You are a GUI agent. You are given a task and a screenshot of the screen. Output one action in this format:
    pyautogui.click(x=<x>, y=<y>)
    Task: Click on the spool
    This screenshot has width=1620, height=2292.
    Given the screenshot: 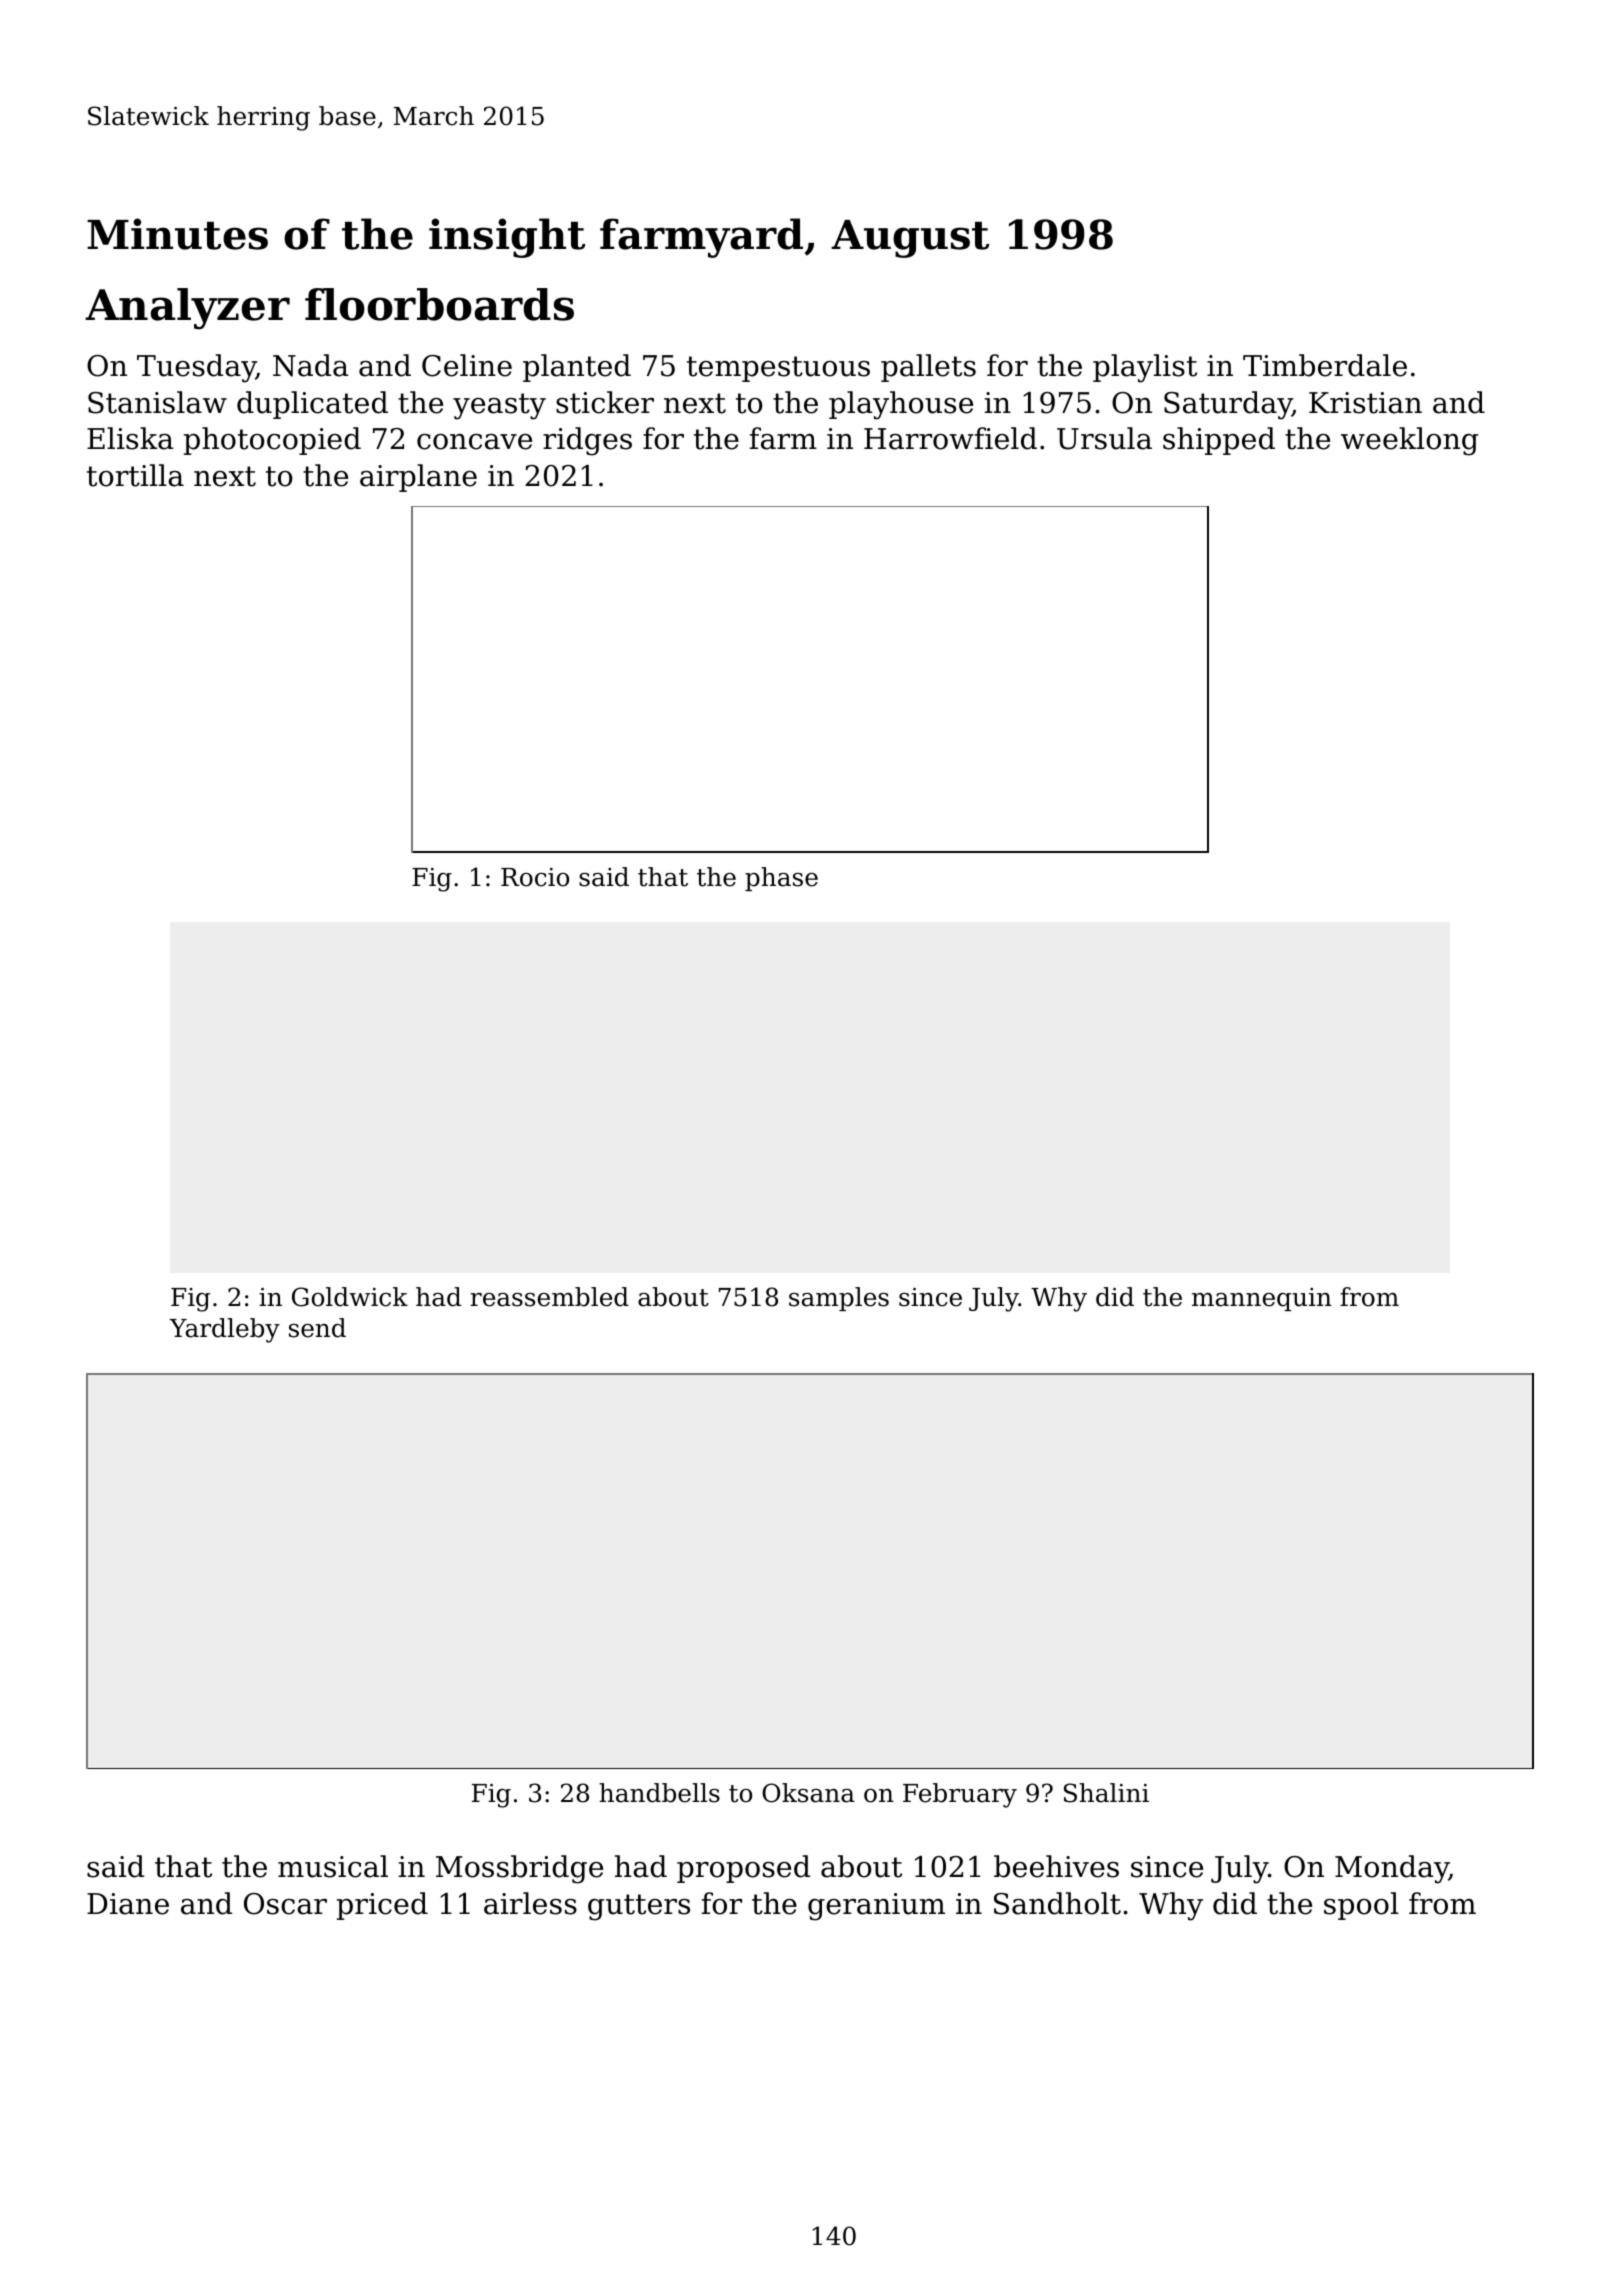 What is the action you would take?
    pyautogui.click(x=1361, y=1906)
